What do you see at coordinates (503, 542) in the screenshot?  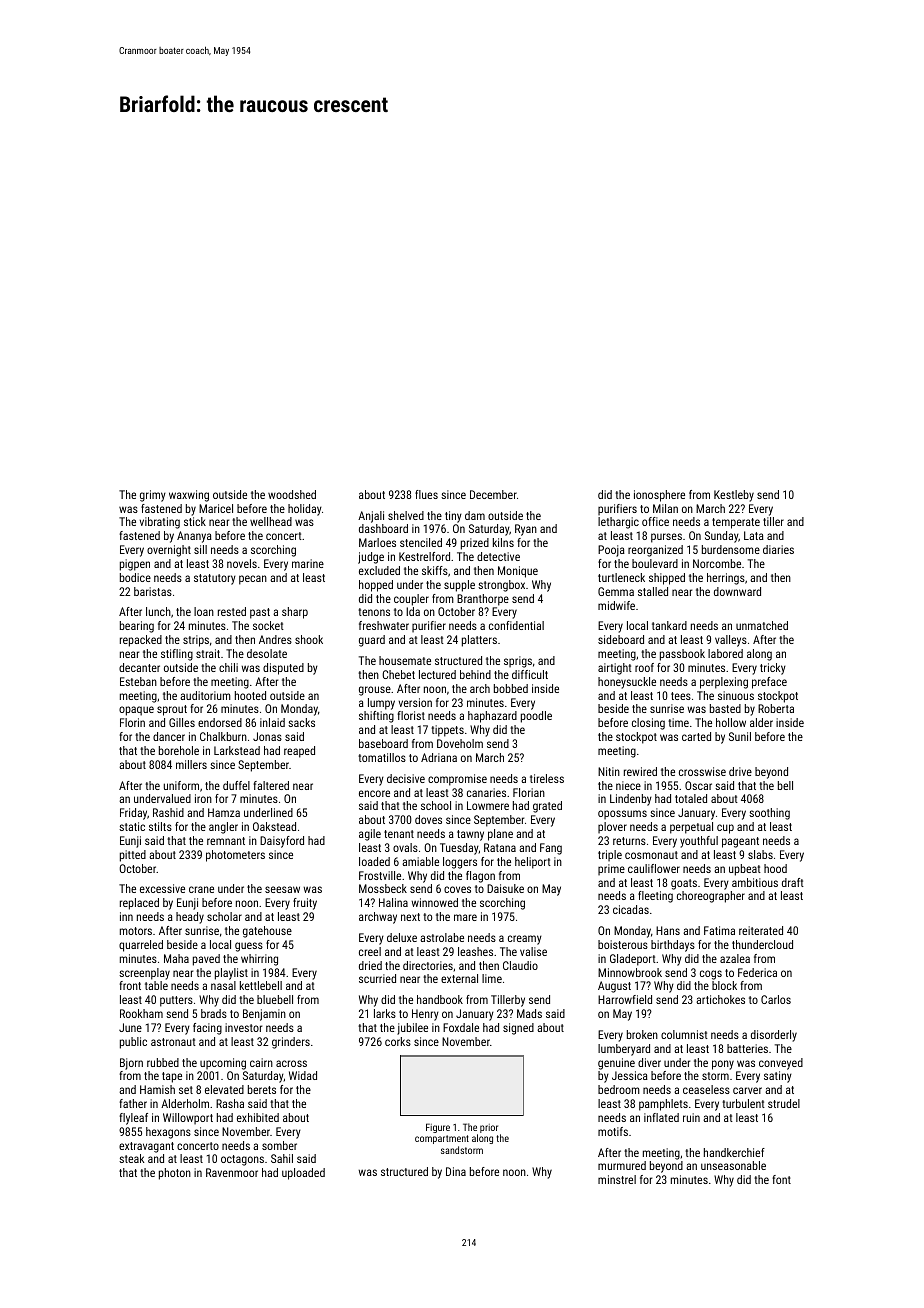 I see `kilns` at bounding box center [503, 542].
